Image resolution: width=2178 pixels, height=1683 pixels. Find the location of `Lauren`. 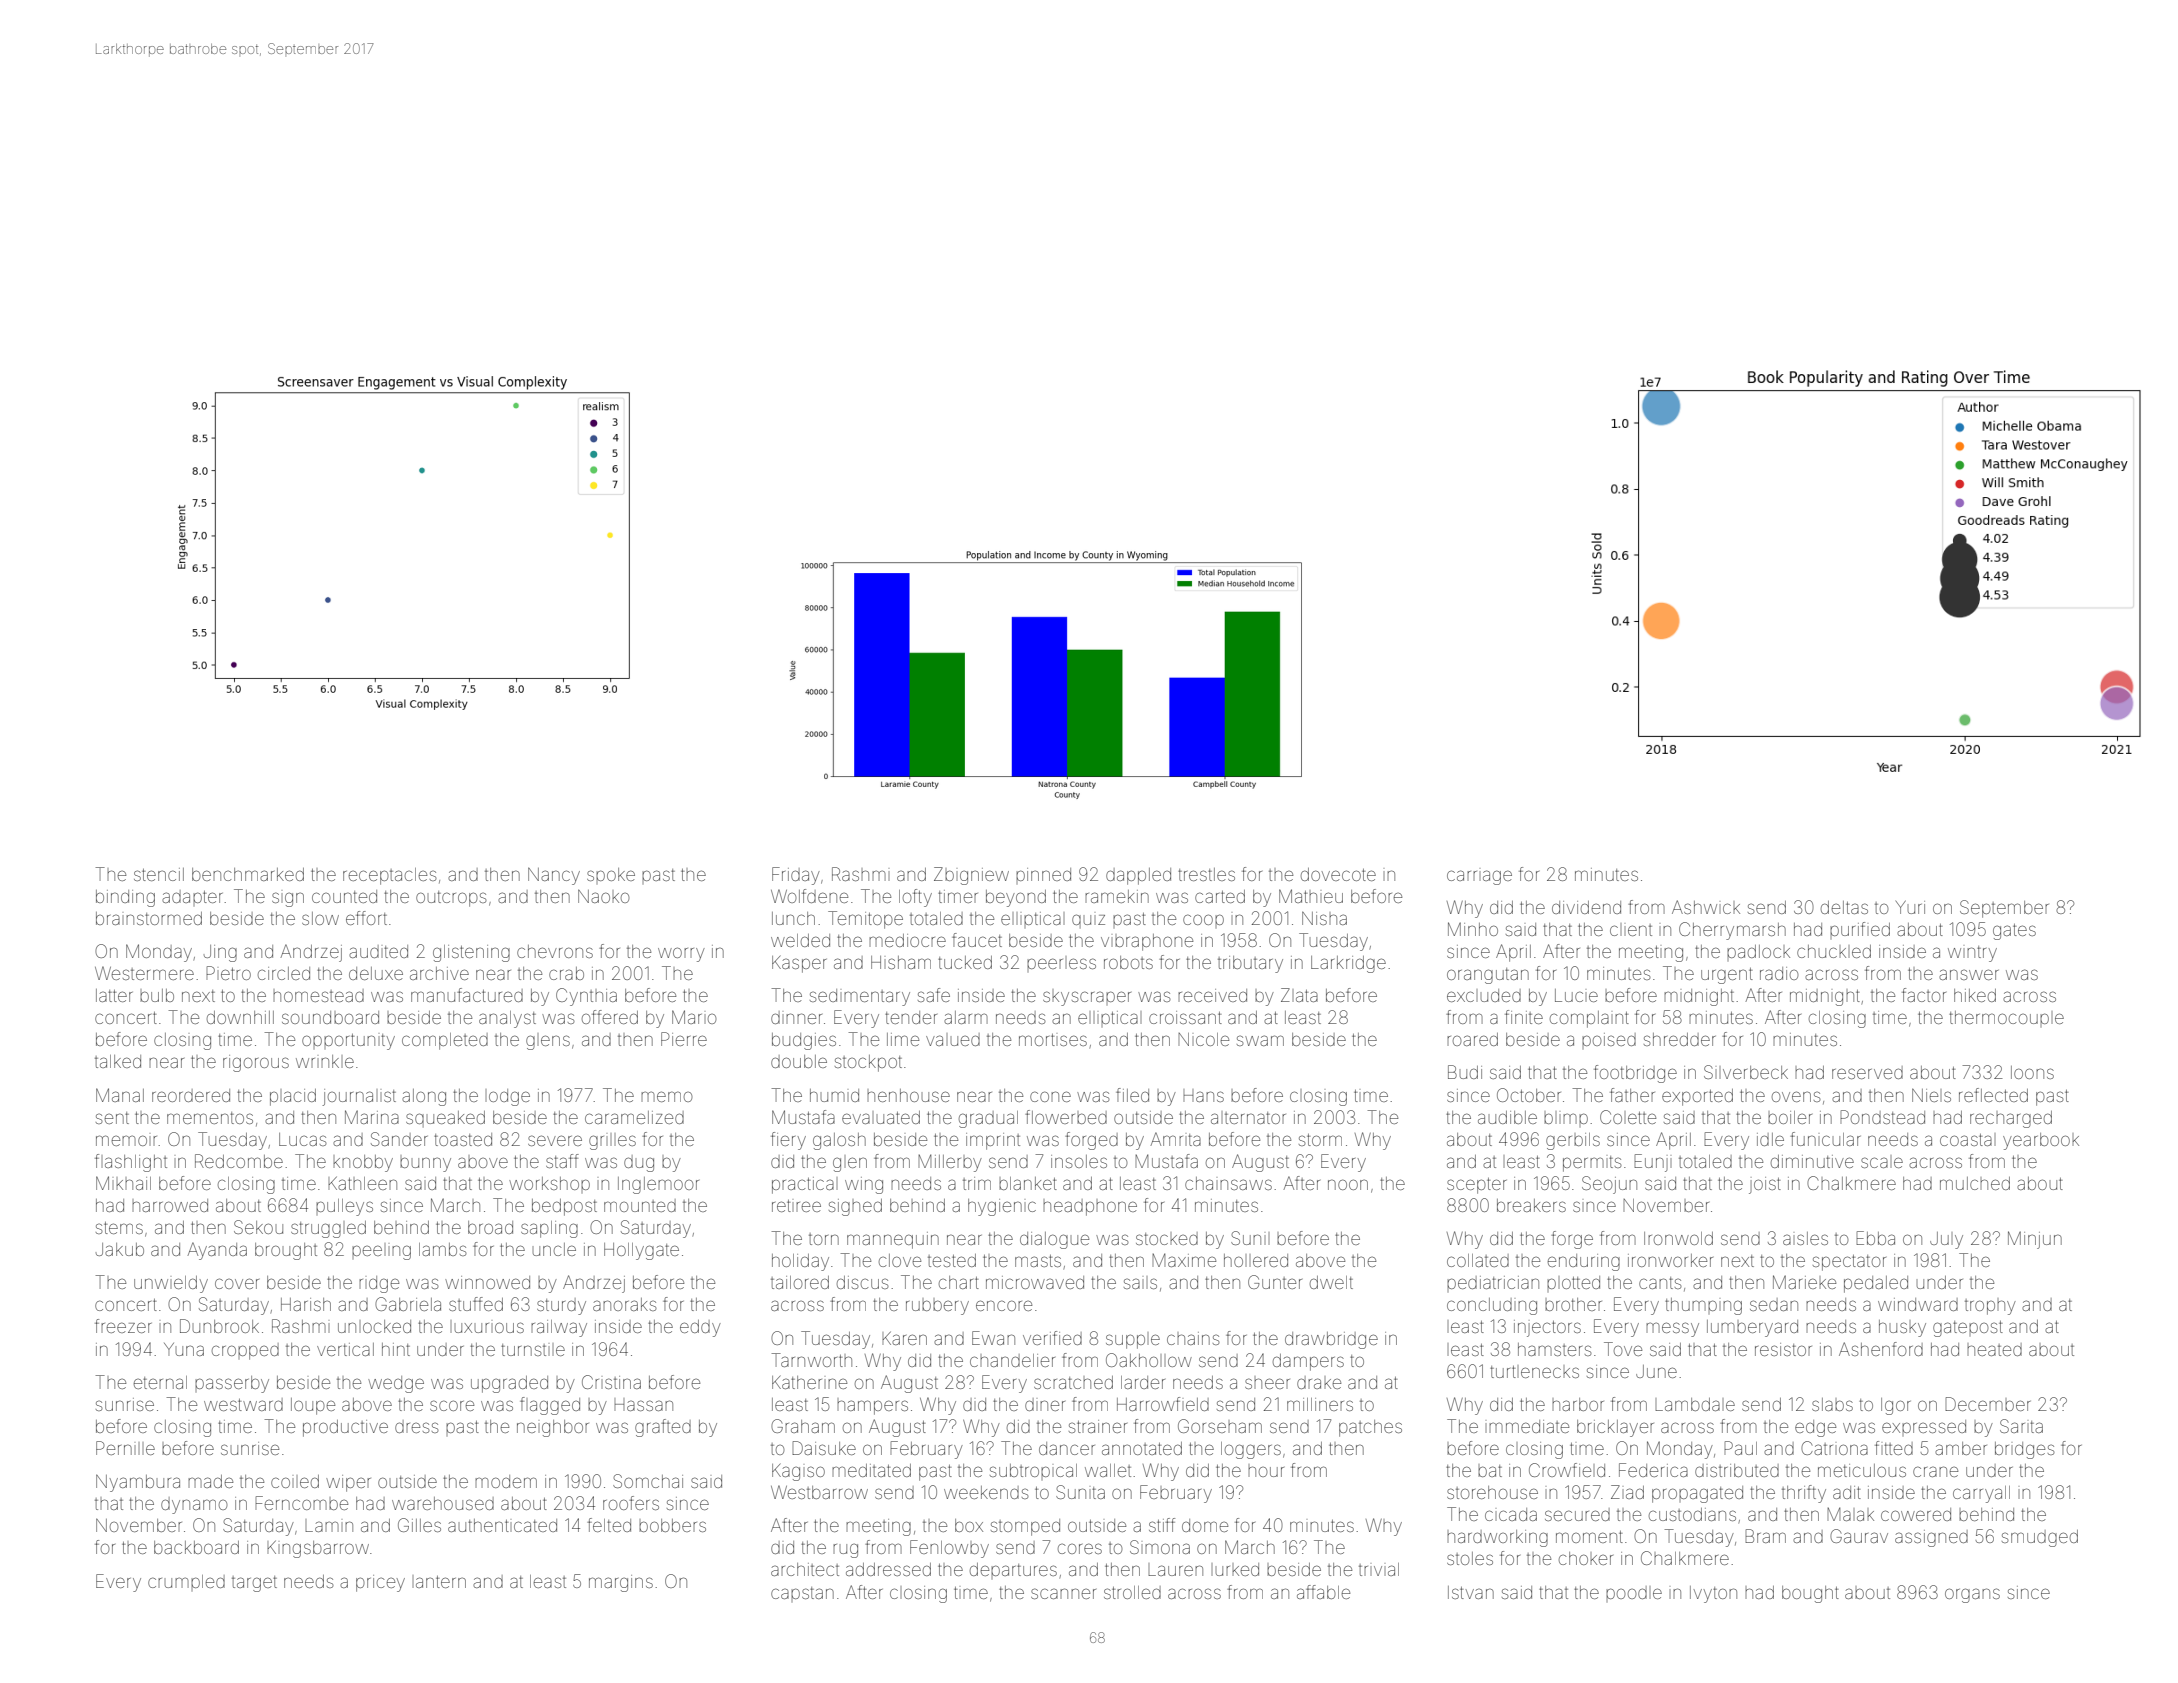

Lauren is located at coordinates (1175, 1570).
